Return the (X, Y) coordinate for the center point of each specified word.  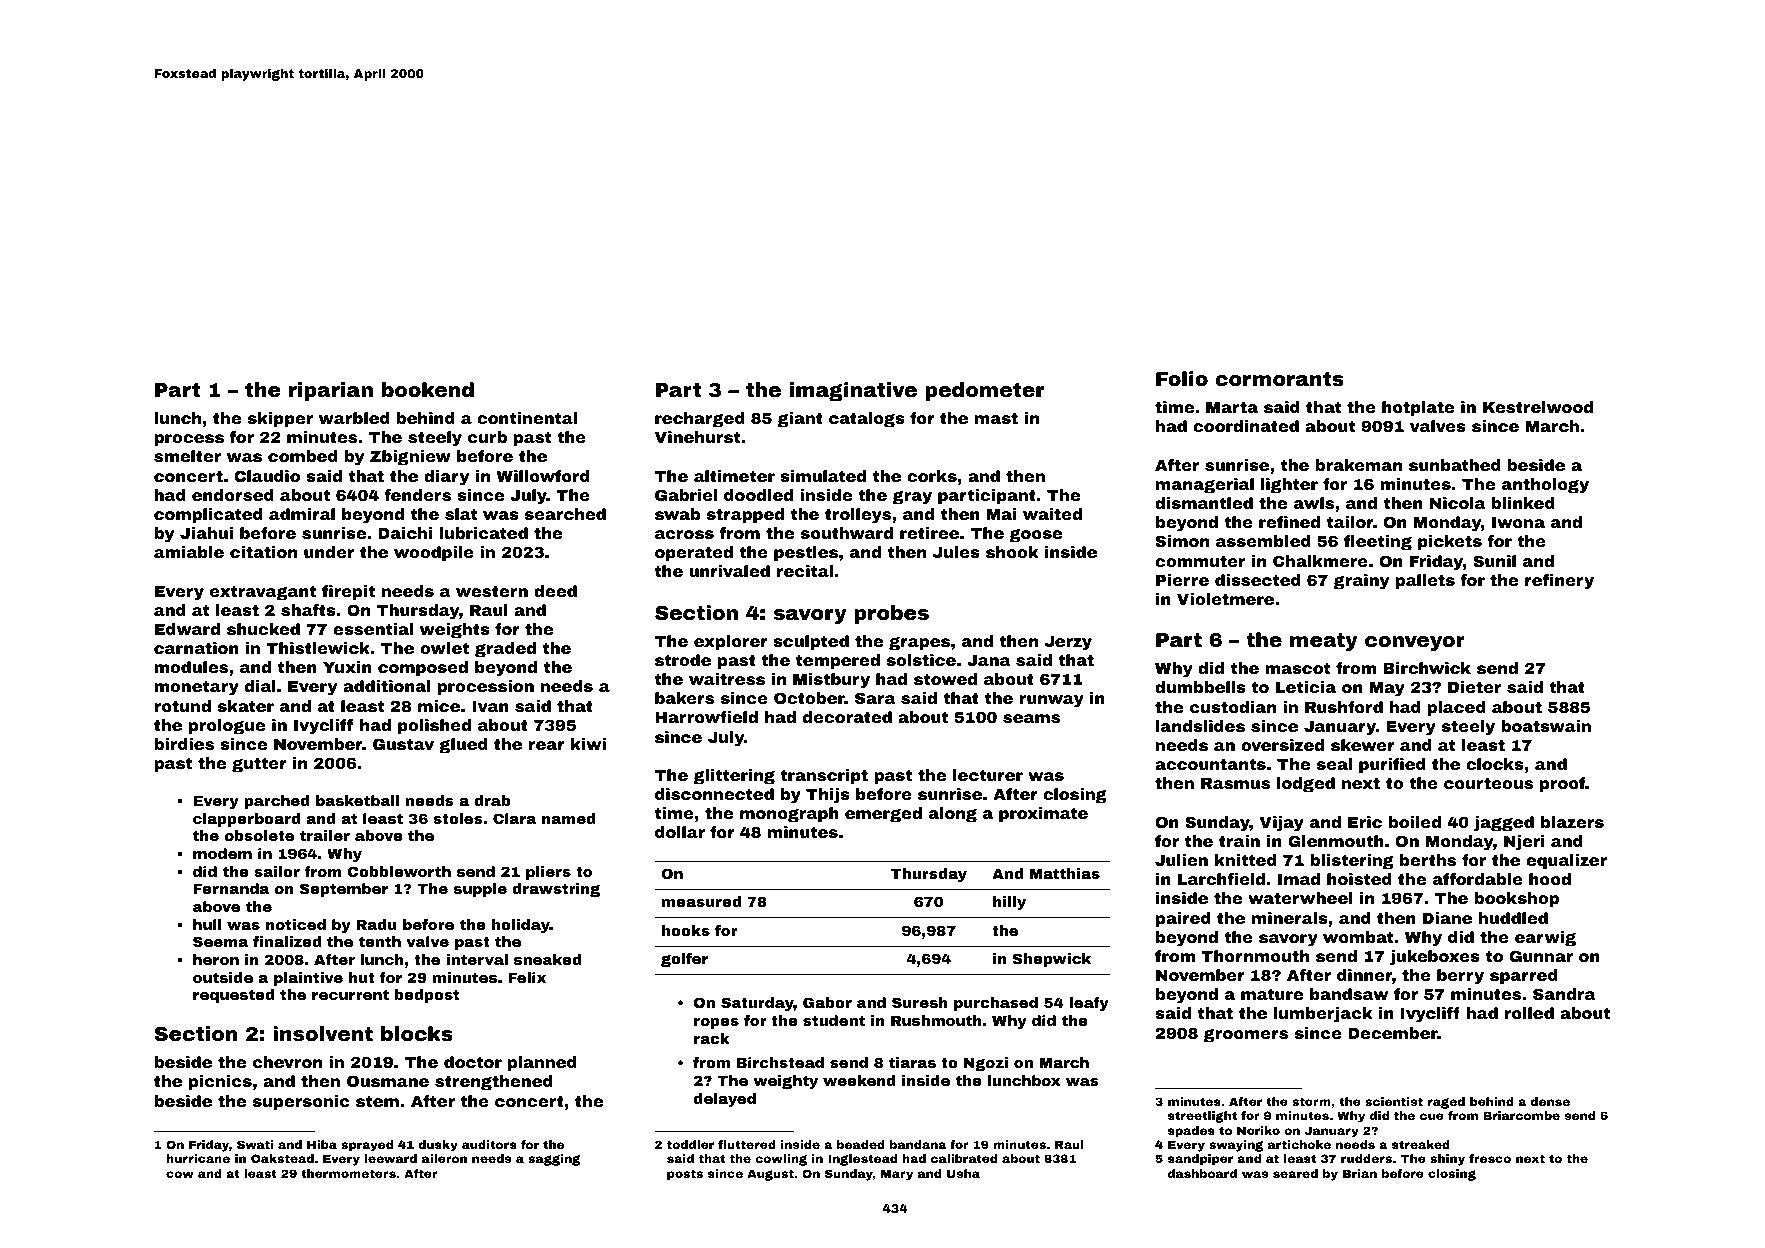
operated (694, 553)
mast (996, 418)
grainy (1361, 582)
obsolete (259, 835)
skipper (280, 419)
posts (685, 1175)
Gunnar (1541, 956)
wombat (1358, 937)
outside (223, 977)
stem (377, 1101)
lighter (1289, 486)
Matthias (1065, 873)
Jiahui (206, 533)
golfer (684, 960)
